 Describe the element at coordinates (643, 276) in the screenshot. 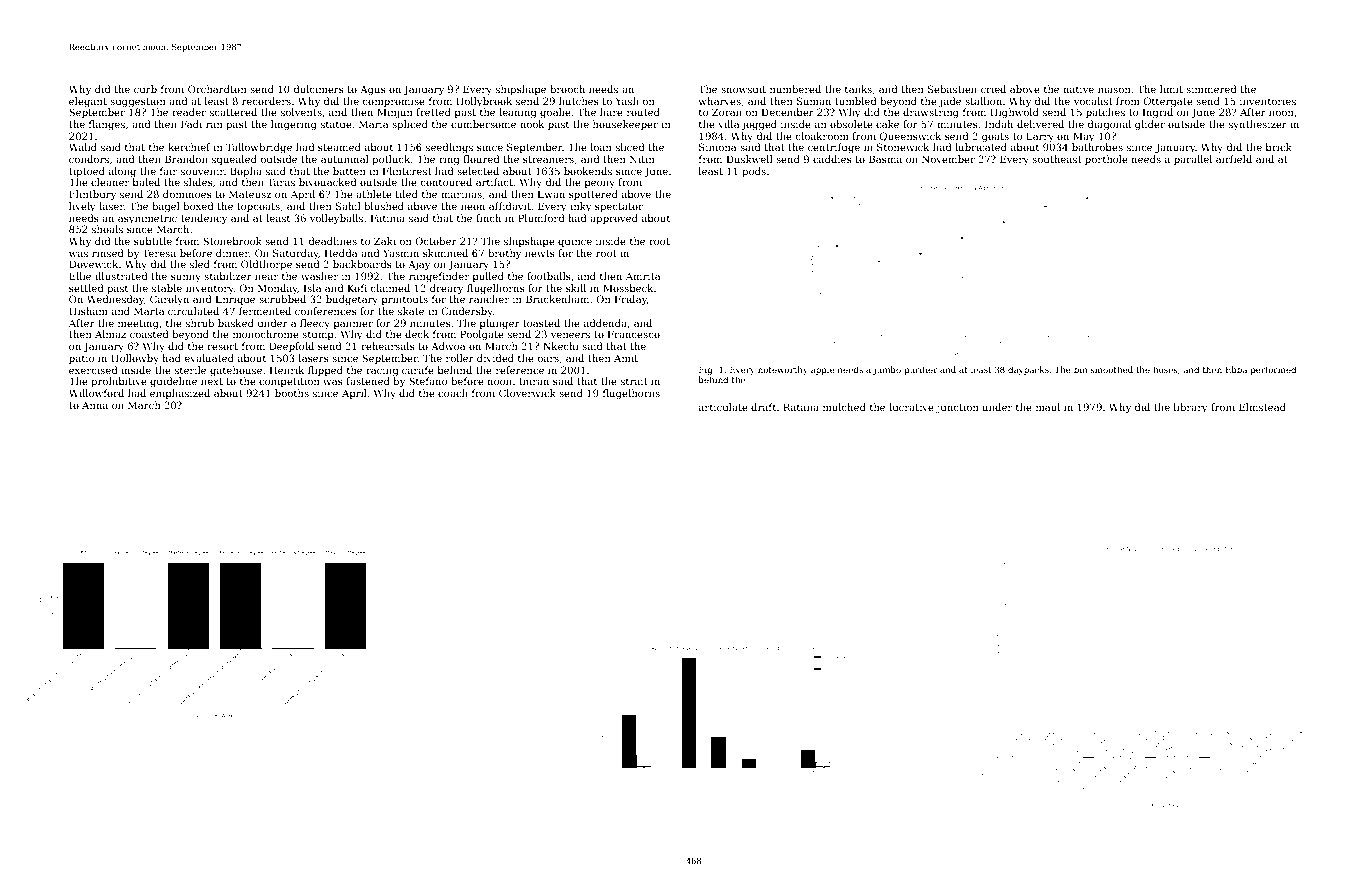

I see `Amrita` at that location.
